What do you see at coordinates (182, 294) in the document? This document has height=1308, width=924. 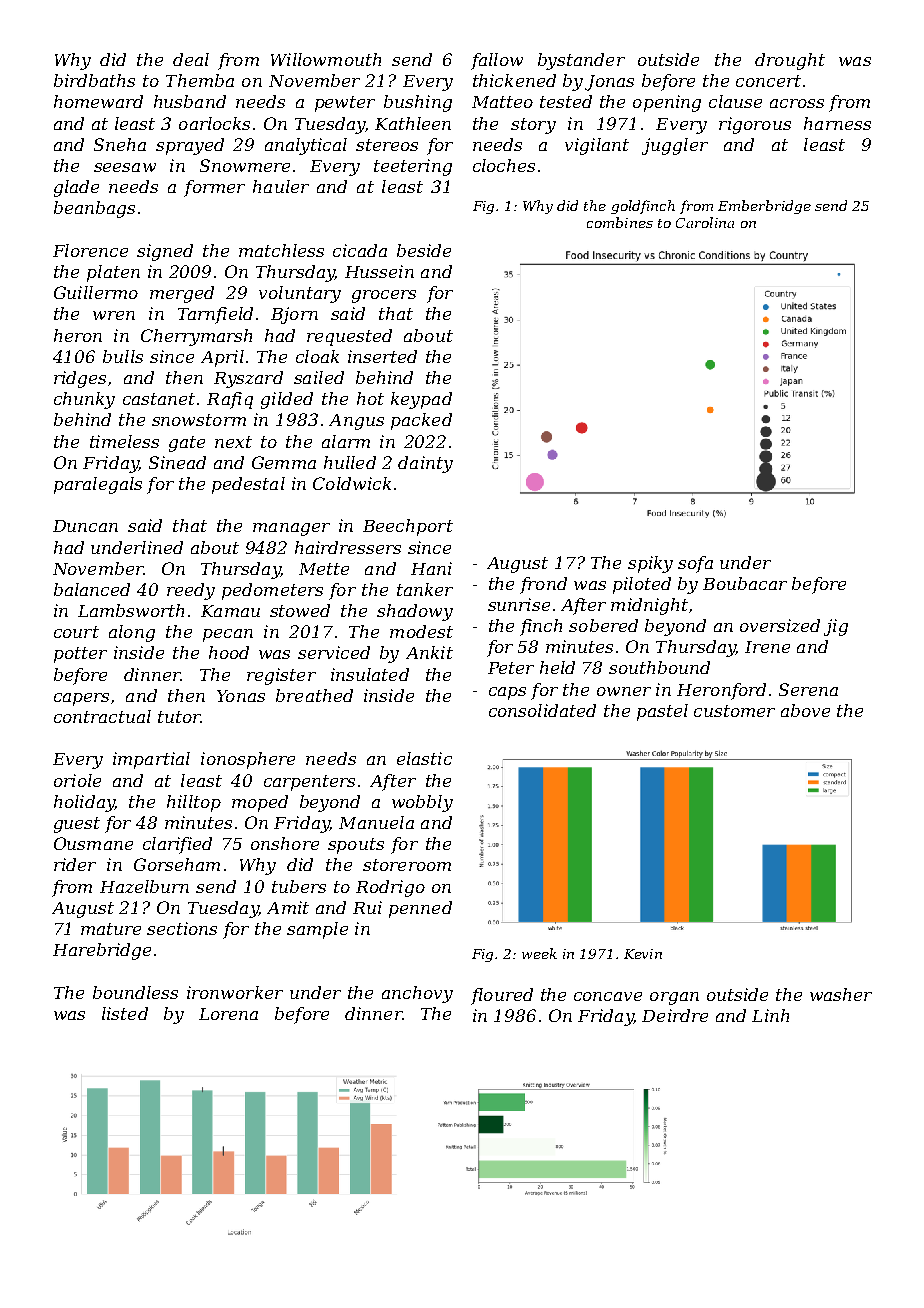 I see `merged` at bounding box center [182, 294].
